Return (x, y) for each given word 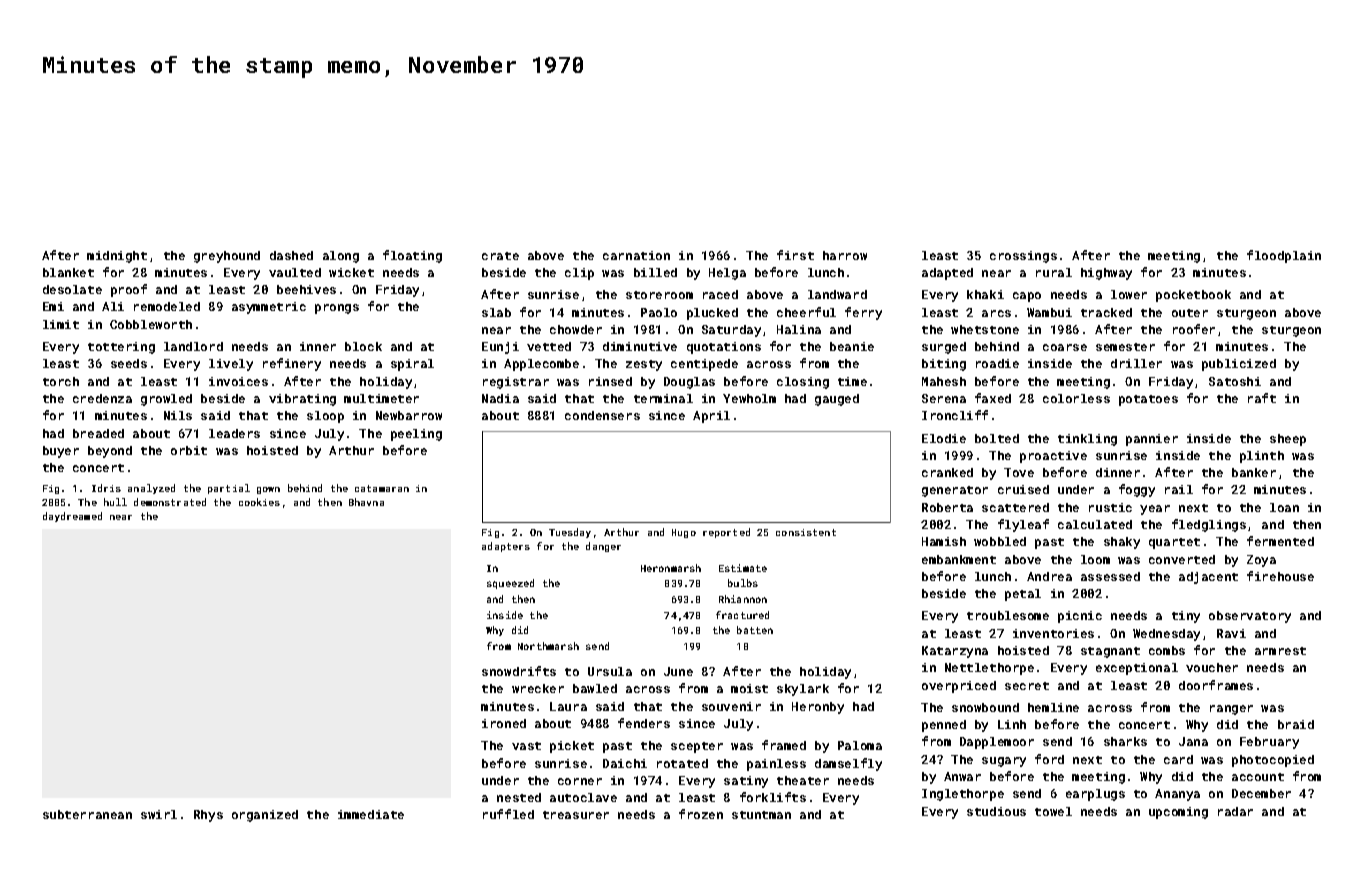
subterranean (87, 814)
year (1155, 510)
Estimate (743, 568)
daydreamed (72, 517)
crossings (1023, 257)
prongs (337, 309)
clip (579, 274)
